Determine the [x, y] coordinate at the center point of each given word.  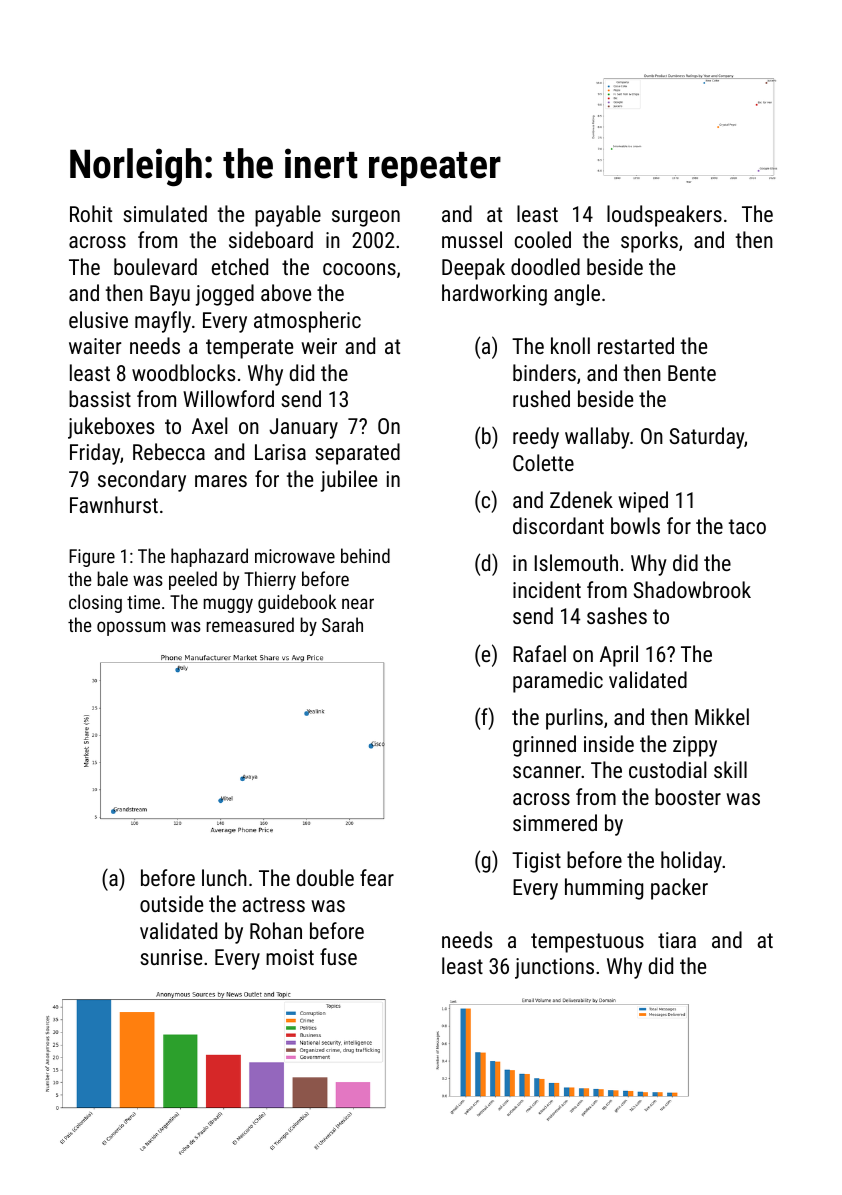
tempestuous [587, 943]
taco [747, 526]
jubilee [348, 481]
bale [112, 578]
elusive [98, 319]
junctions [554, 968]
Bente [692, 373]
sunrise [171, 957]
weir [319, 346]
